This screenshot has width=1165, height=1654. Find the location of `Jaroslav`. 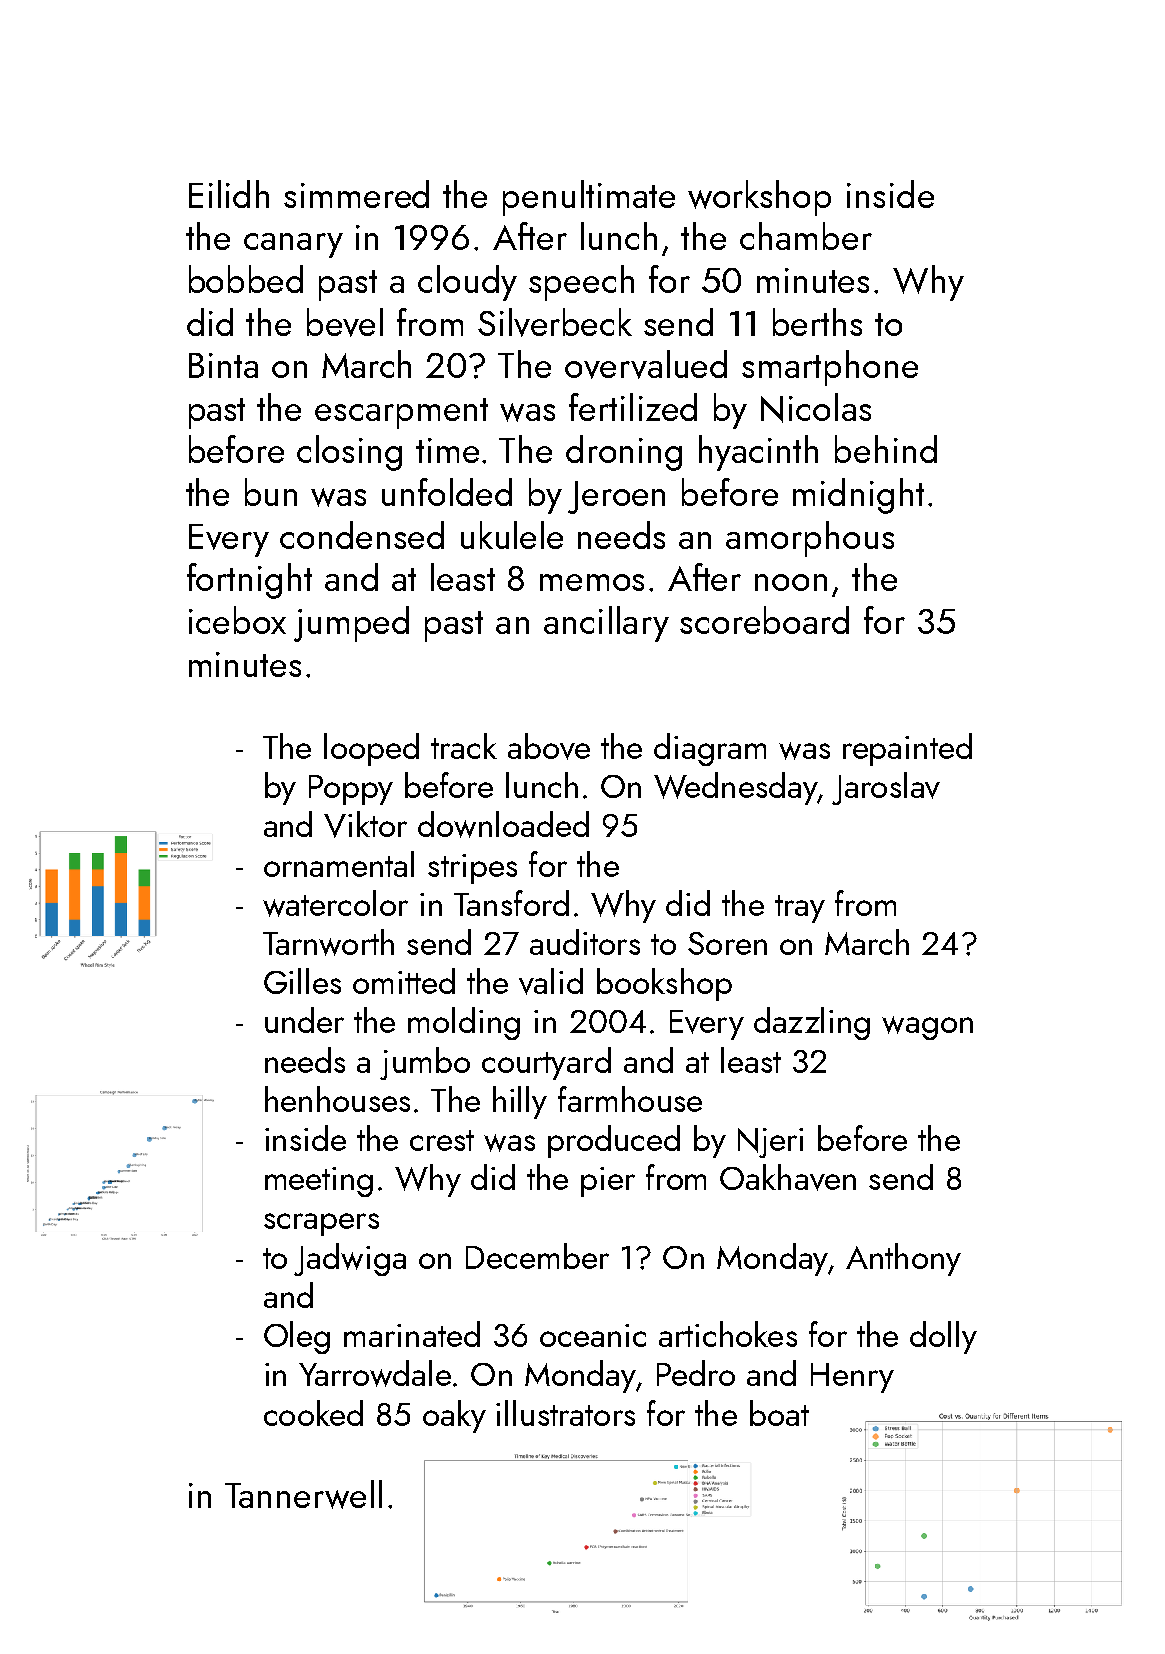

Jaroslav is located at coordinates (886, 788).
